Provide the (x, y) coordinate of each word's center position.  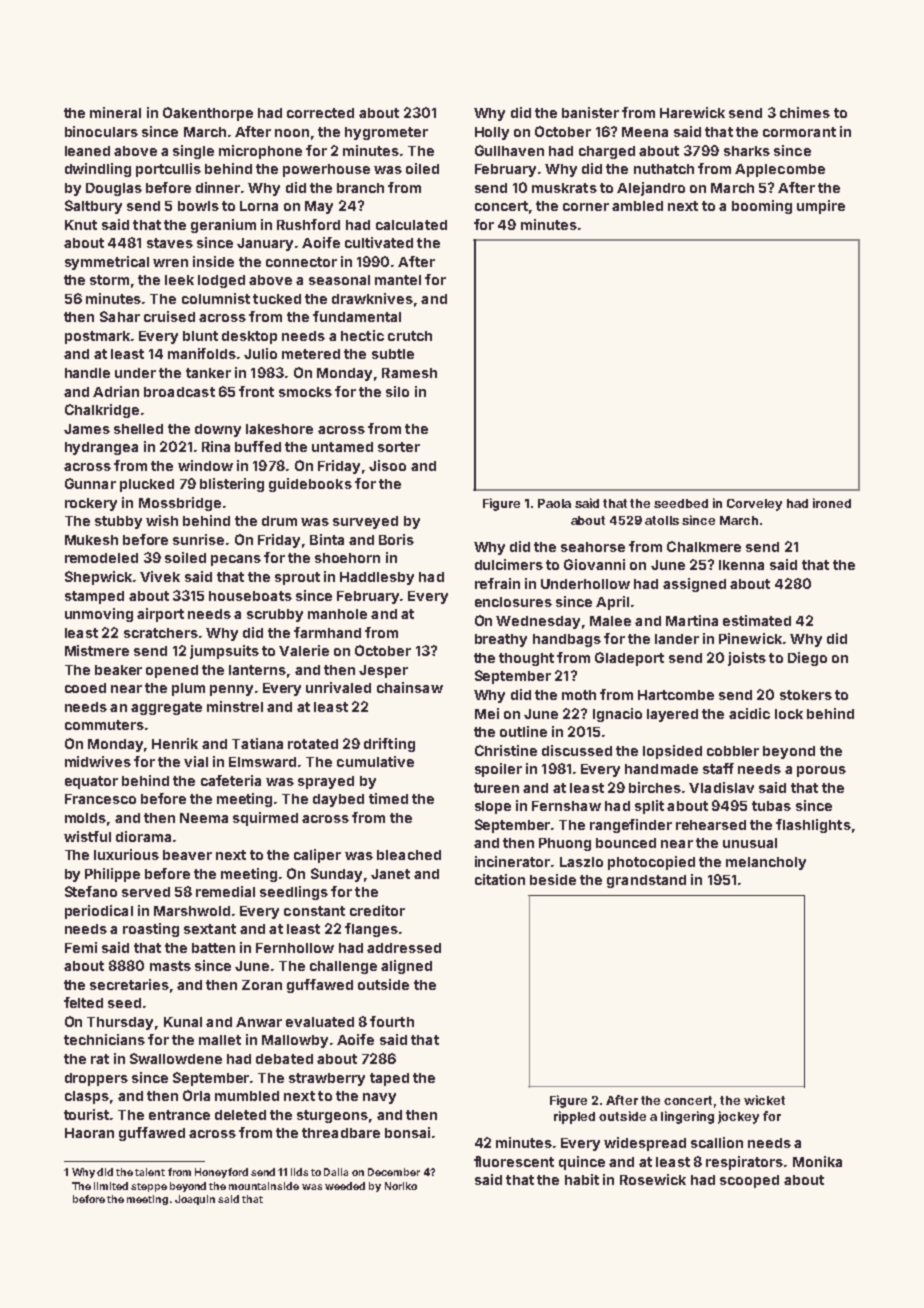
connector (301, 262)
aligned (406, 967)
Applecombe (780, 170)
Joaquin (195, 1200)
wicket (764, 1100)
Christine (506, 750)
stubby (118, 522)
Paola (554, 503)
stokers (806, 695)
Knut (81, 225)
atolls (662, 520)
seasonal (339, 280)
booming (762, 207)
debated (284, 1059)
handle (87, 373)
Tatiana (257, 743)
